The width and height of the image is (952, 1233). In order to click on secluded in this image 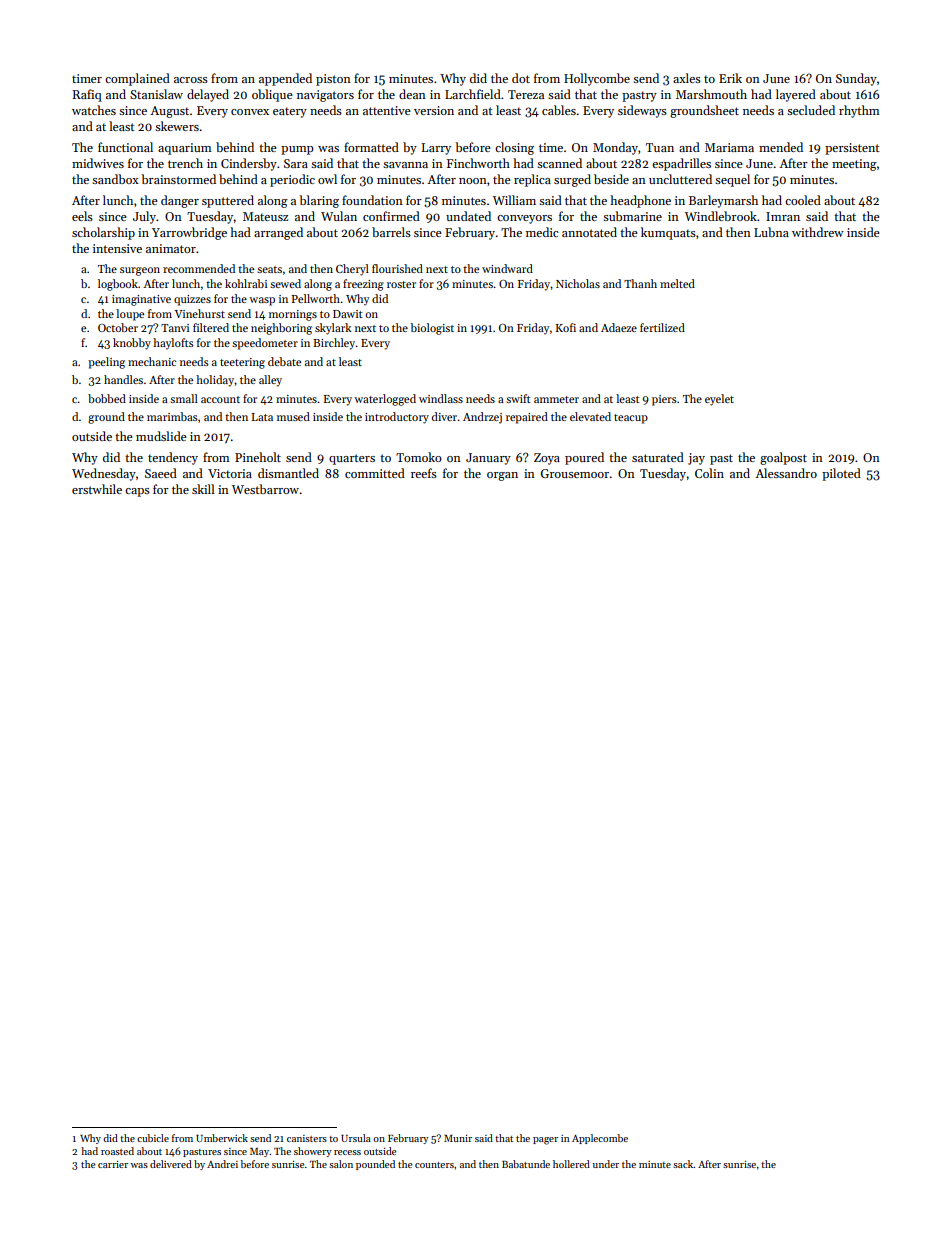, I will do `click(811, 110)`.
